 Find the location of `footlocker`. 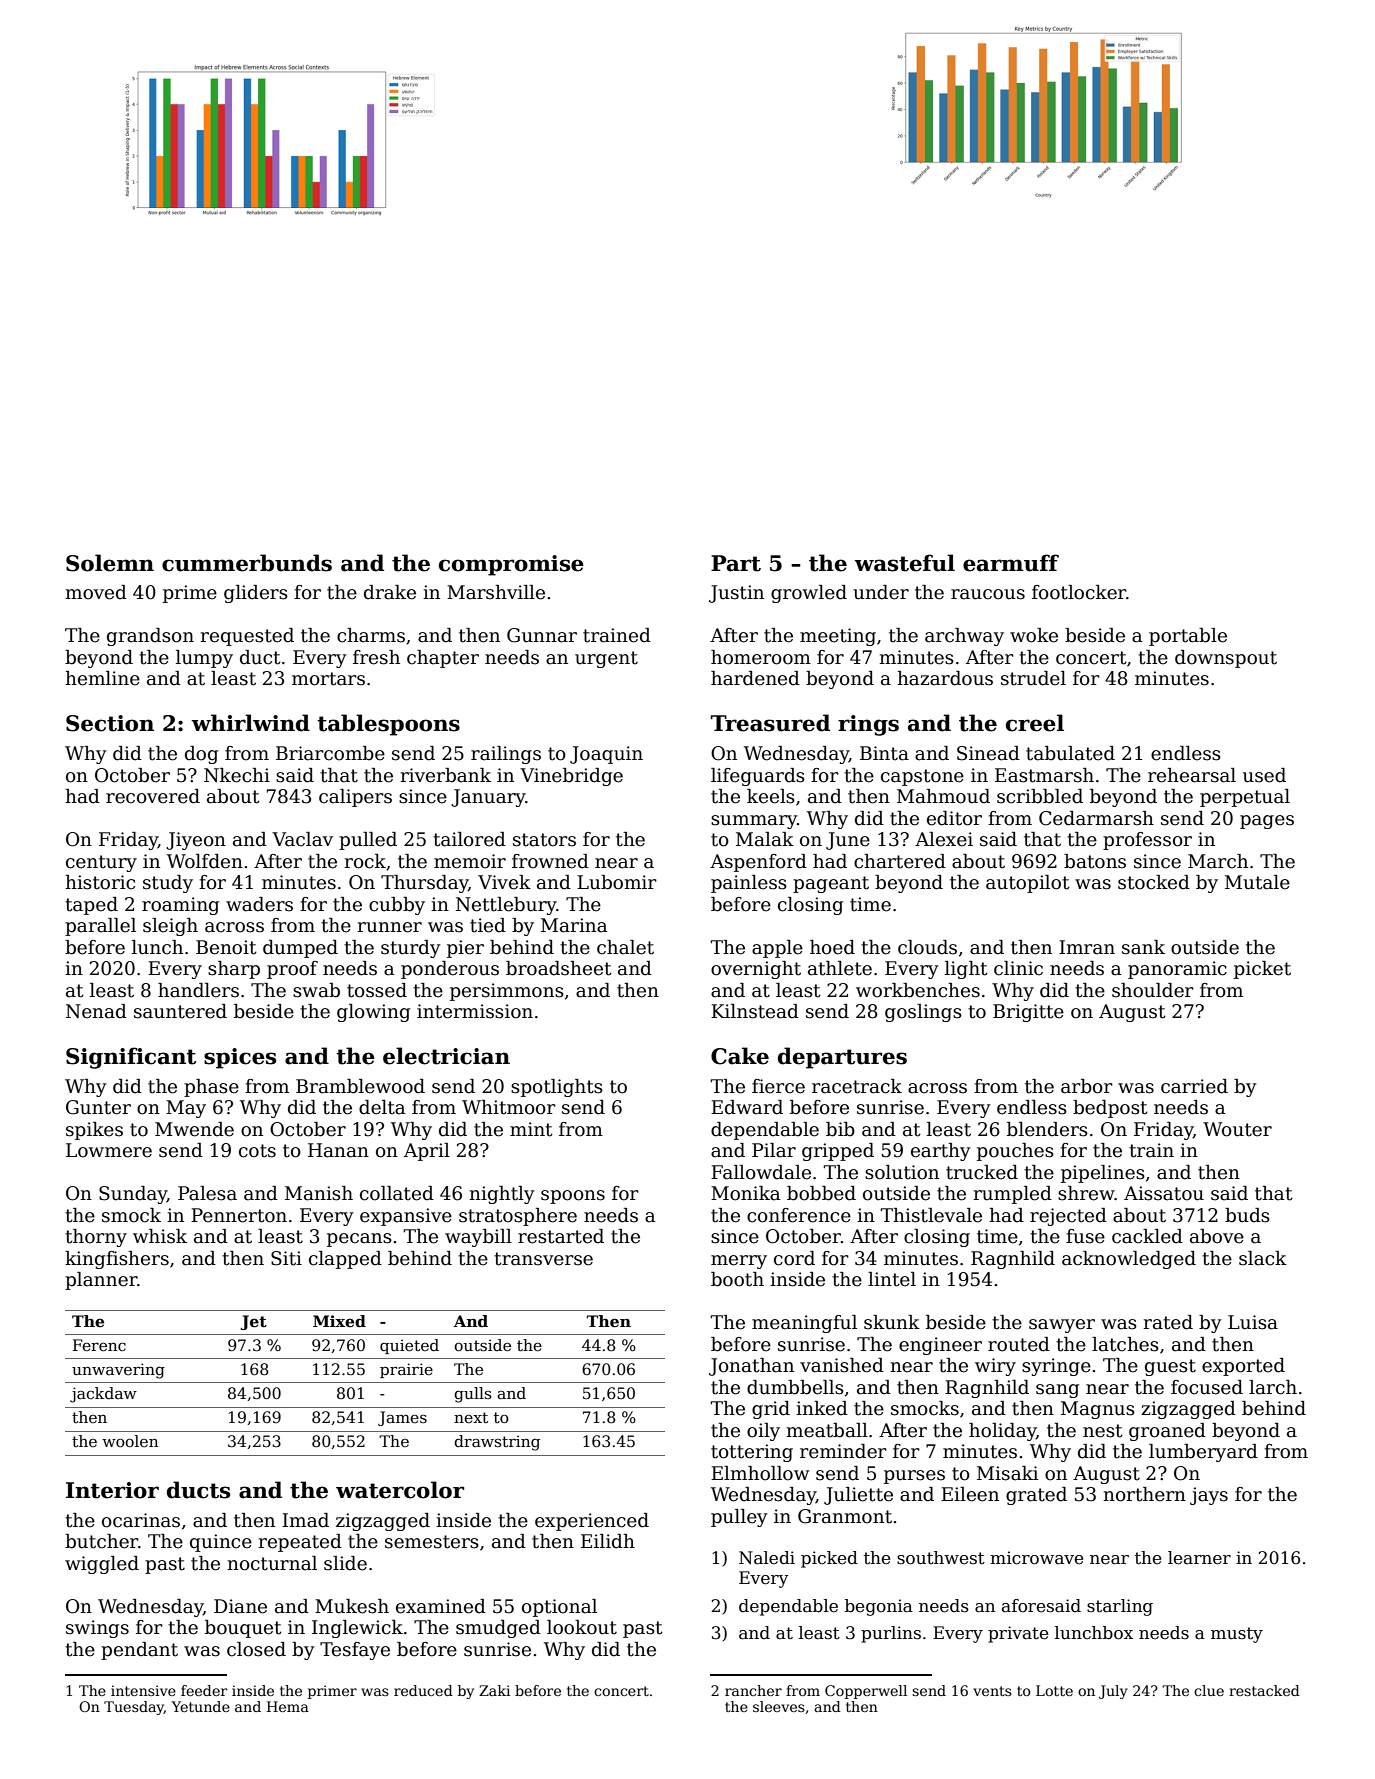

footlocker is located at coordinates (1079, 592).
